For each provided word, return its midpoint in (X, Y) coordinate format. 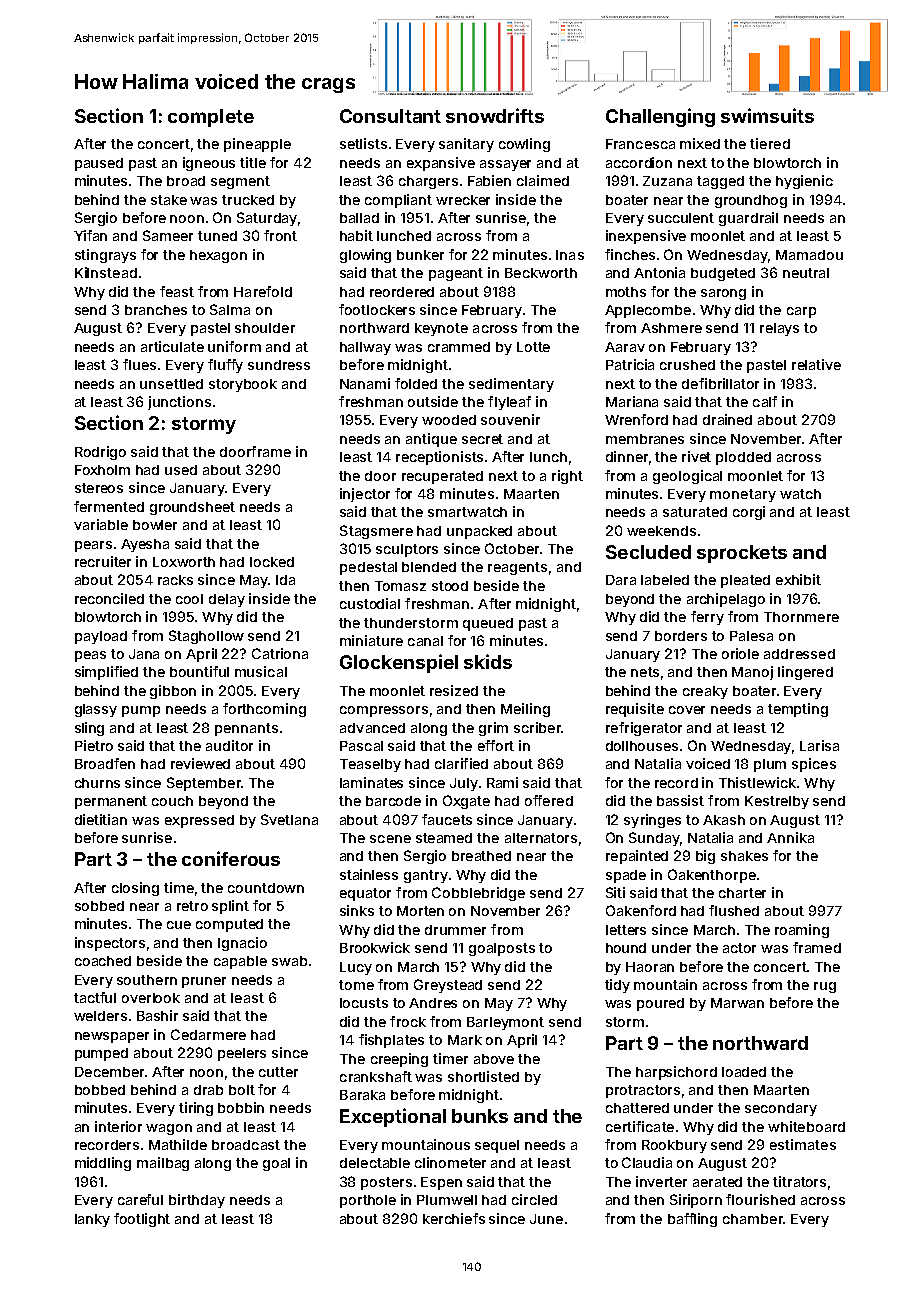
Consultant (390, 116)
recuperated (442, 477)
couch (172, 801)
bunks (480, 1116)
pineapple (257, 145)
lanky (92, 1220)
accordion (639, 162)
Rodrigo (100, 453)
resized (454, 690)
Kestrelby (777, 802)
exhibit (798, 579)
